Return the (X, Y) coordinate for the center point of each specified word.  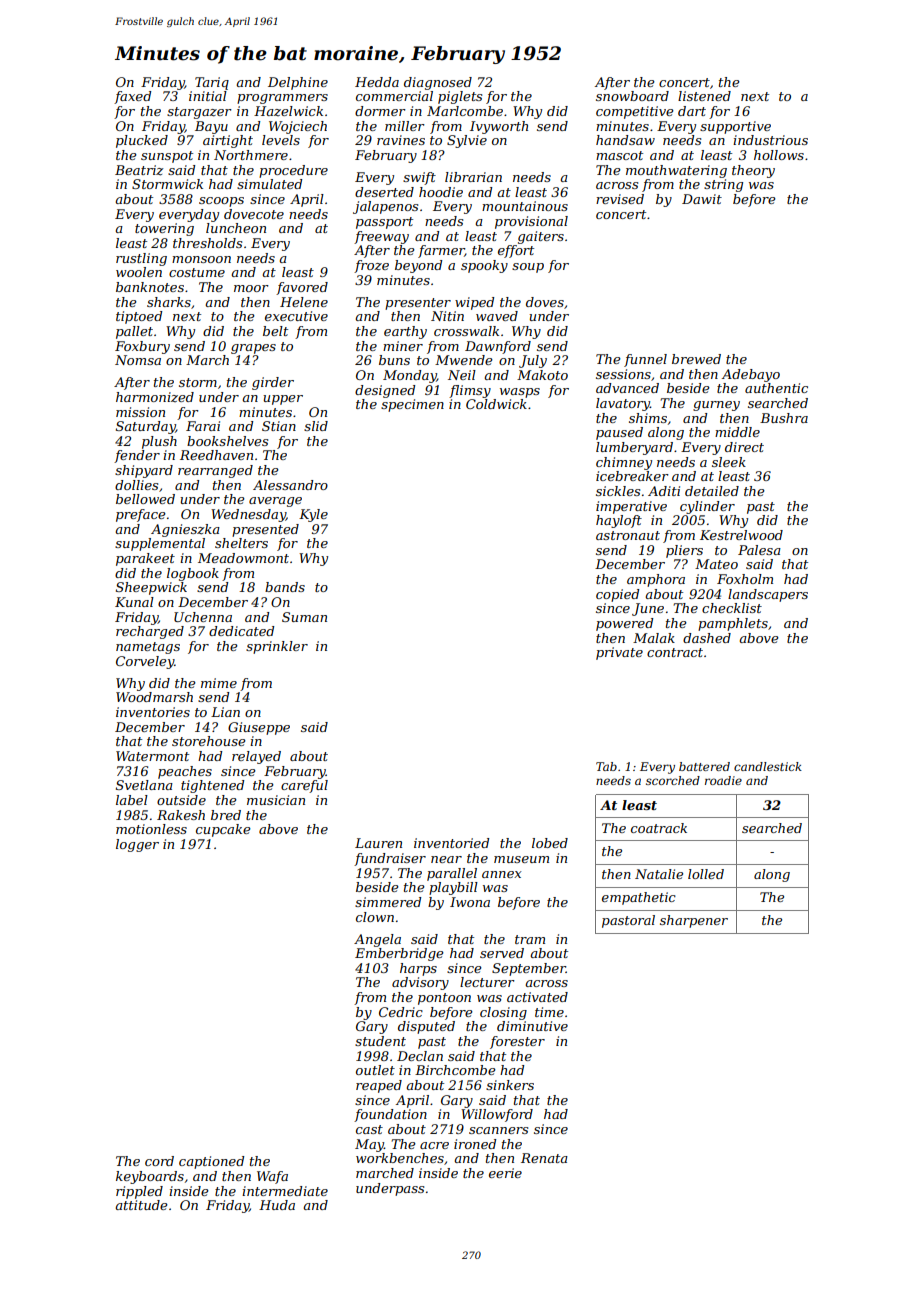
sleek (729, 462)
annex (502, 874)
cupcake (223, 830)
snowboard (632, 96)
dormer (380, 111)
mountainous (525, 206)
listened (704, 96)
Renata (544, 1158)
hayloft (619, 521)
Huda (277, 1205)
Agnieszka (185, 530)
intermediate (285, 1191)
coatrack (659, 828)
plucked (142, 141)
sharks (169, 302)
